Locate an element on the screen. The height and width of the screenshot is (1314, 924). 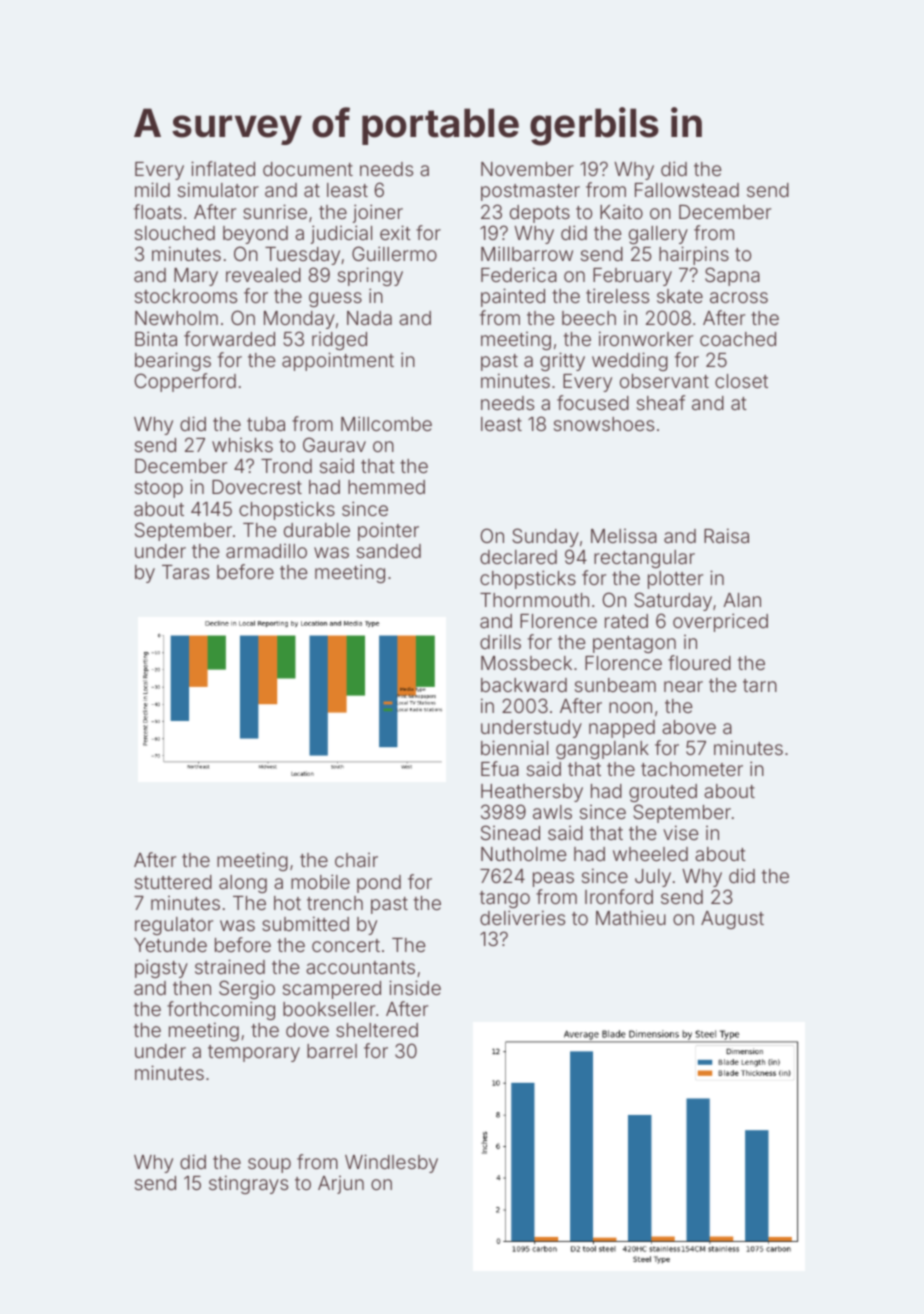
document is located at coordinates (308, 169).
